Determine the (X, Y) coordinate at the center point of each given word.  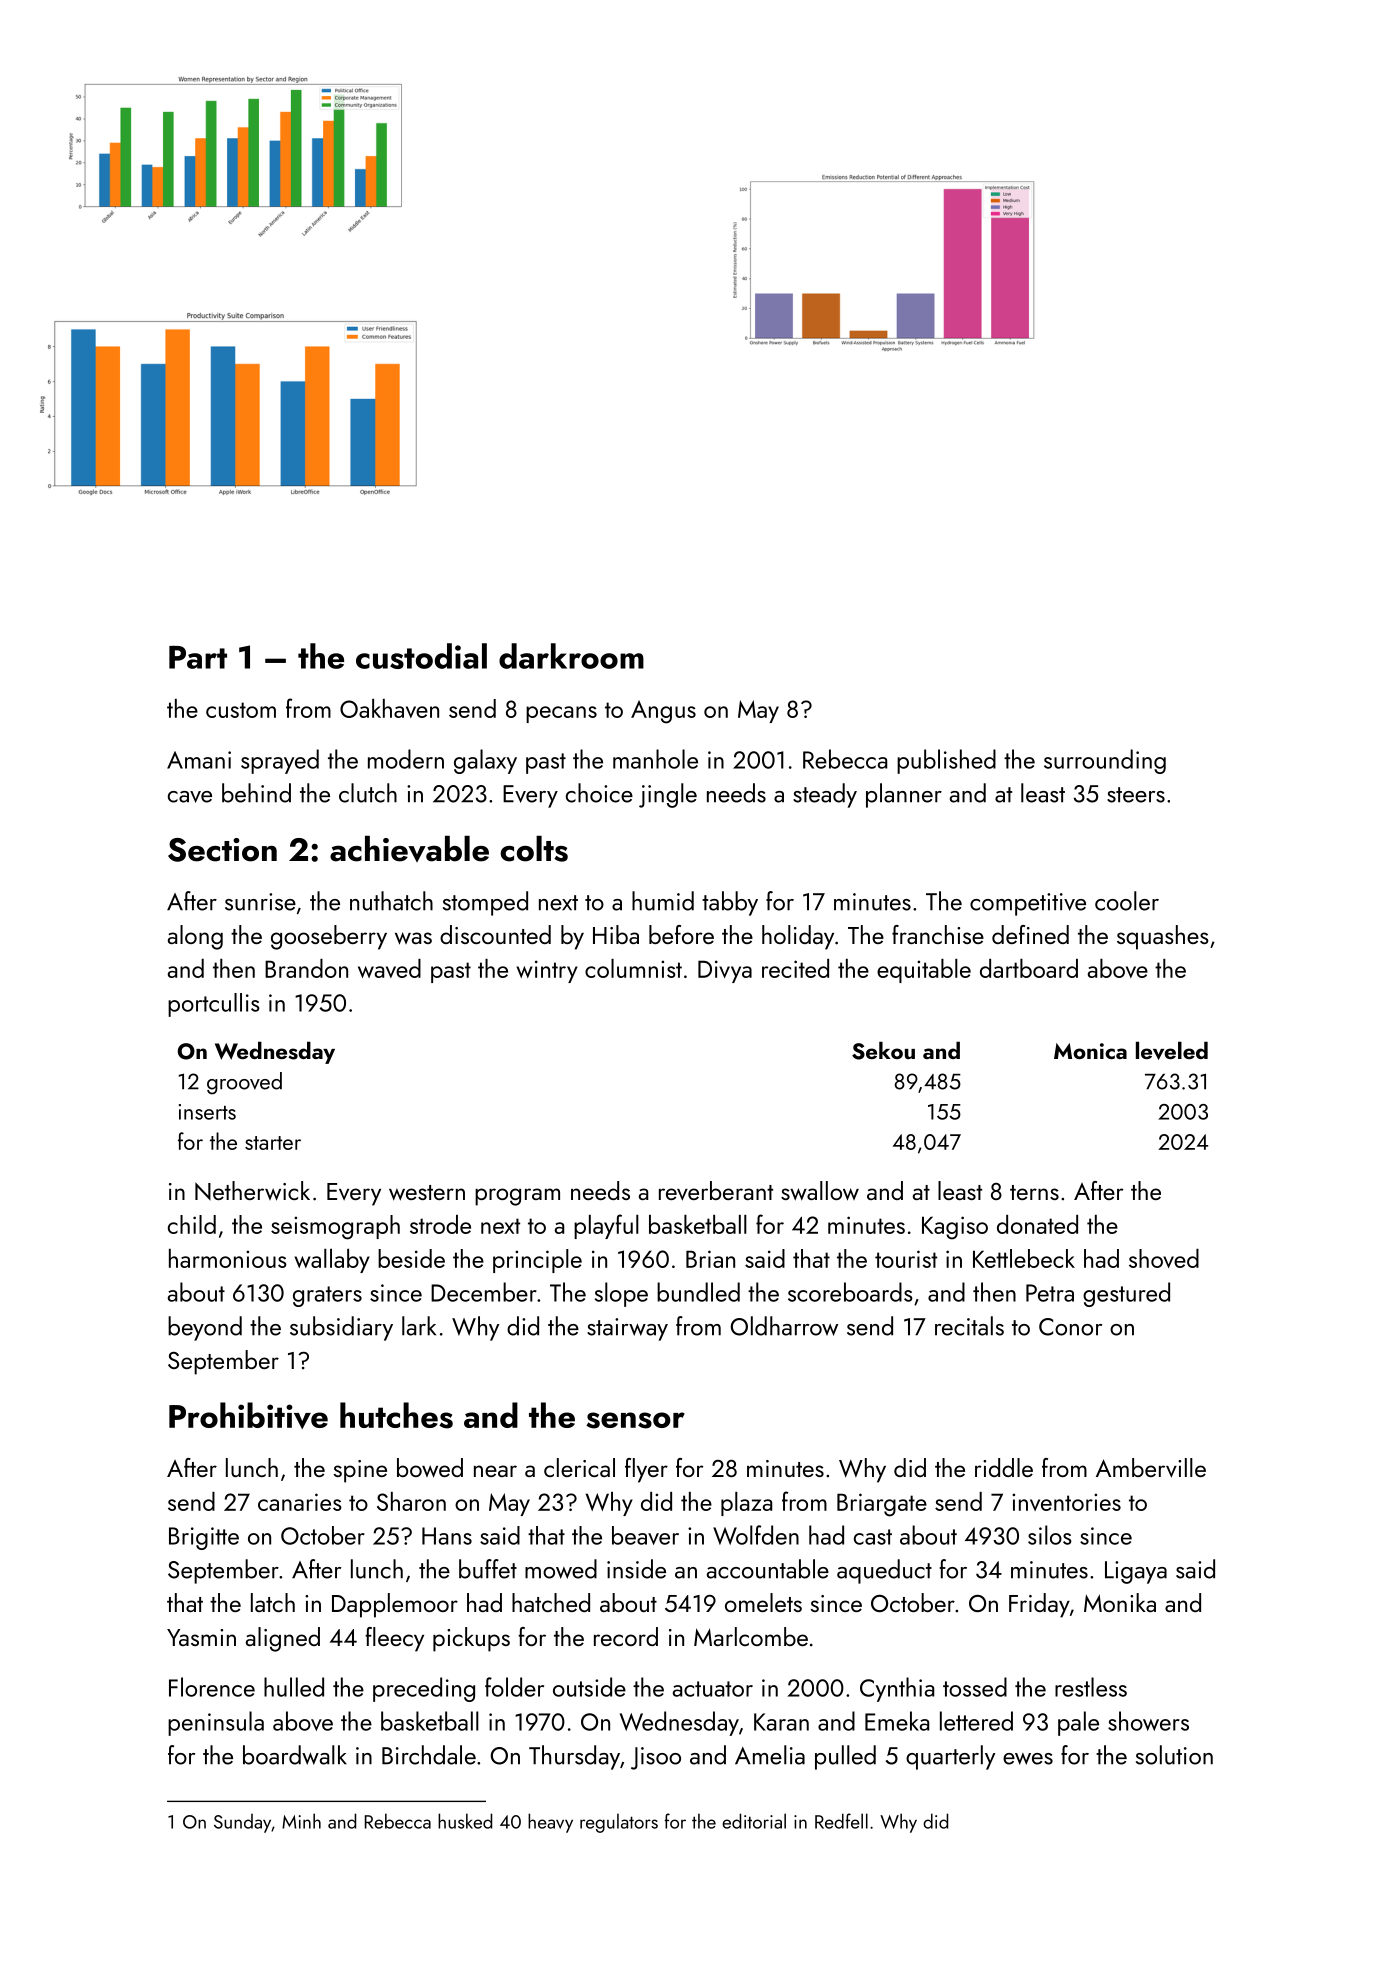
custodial (421, 656)
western (427, 1193)
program (517, 1197)
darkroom (571, 656)
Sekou (883, 1050)
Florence (212, 1687)
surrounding (1105, 761)
